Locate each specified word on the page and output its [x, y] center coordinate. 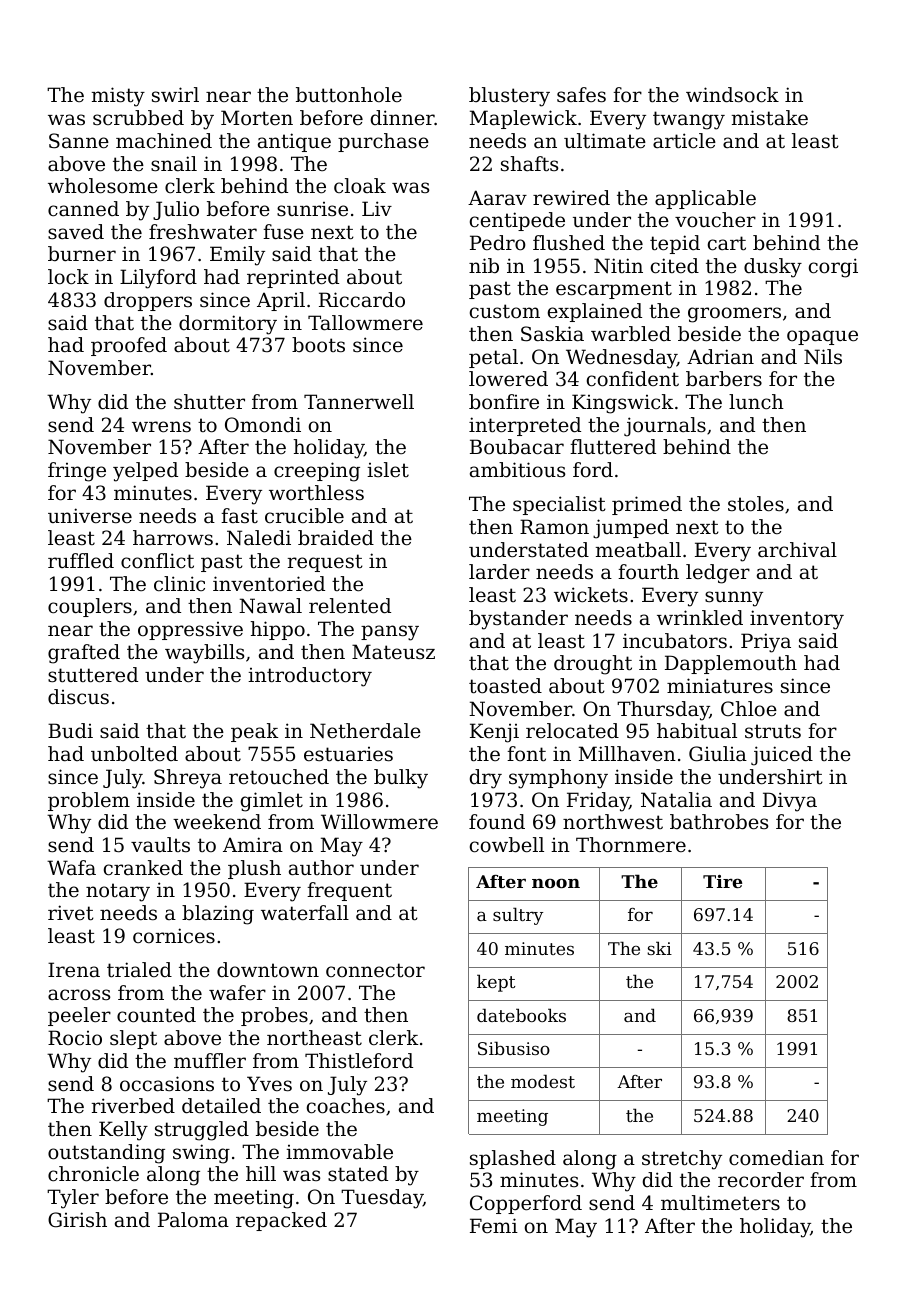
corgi [833, 268]
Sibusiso [514, 1048]
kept [496, 983]
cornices [174, 936]
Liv [377, 208]
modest [543, 1081]
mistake [770, 118]
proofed [129, 346]
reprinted [293, 278]
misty [118, 97]
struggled [202, 1131]
